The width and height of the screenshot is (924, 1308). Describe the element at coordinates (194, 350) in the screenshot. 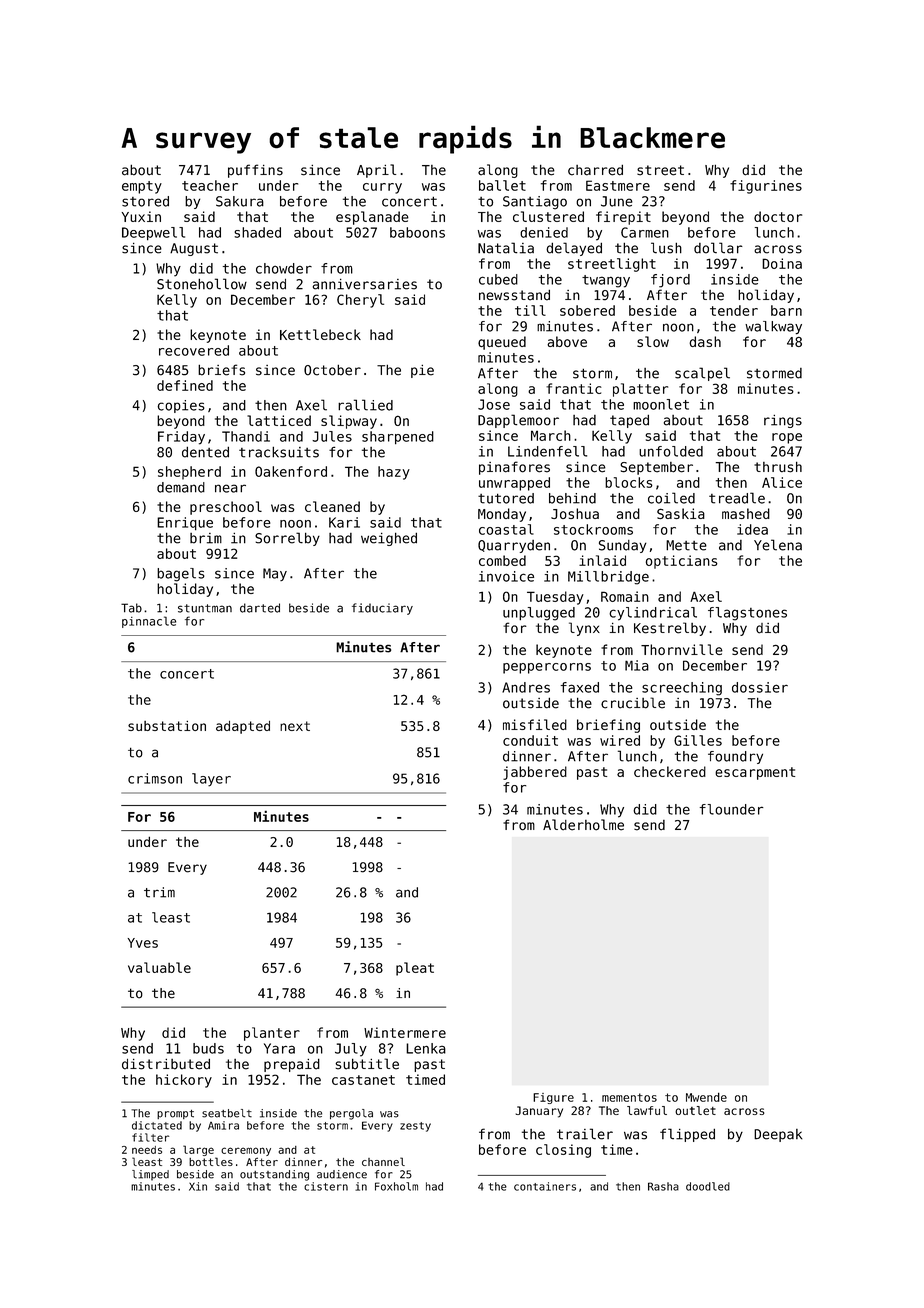

I see `recovered` at that location.
